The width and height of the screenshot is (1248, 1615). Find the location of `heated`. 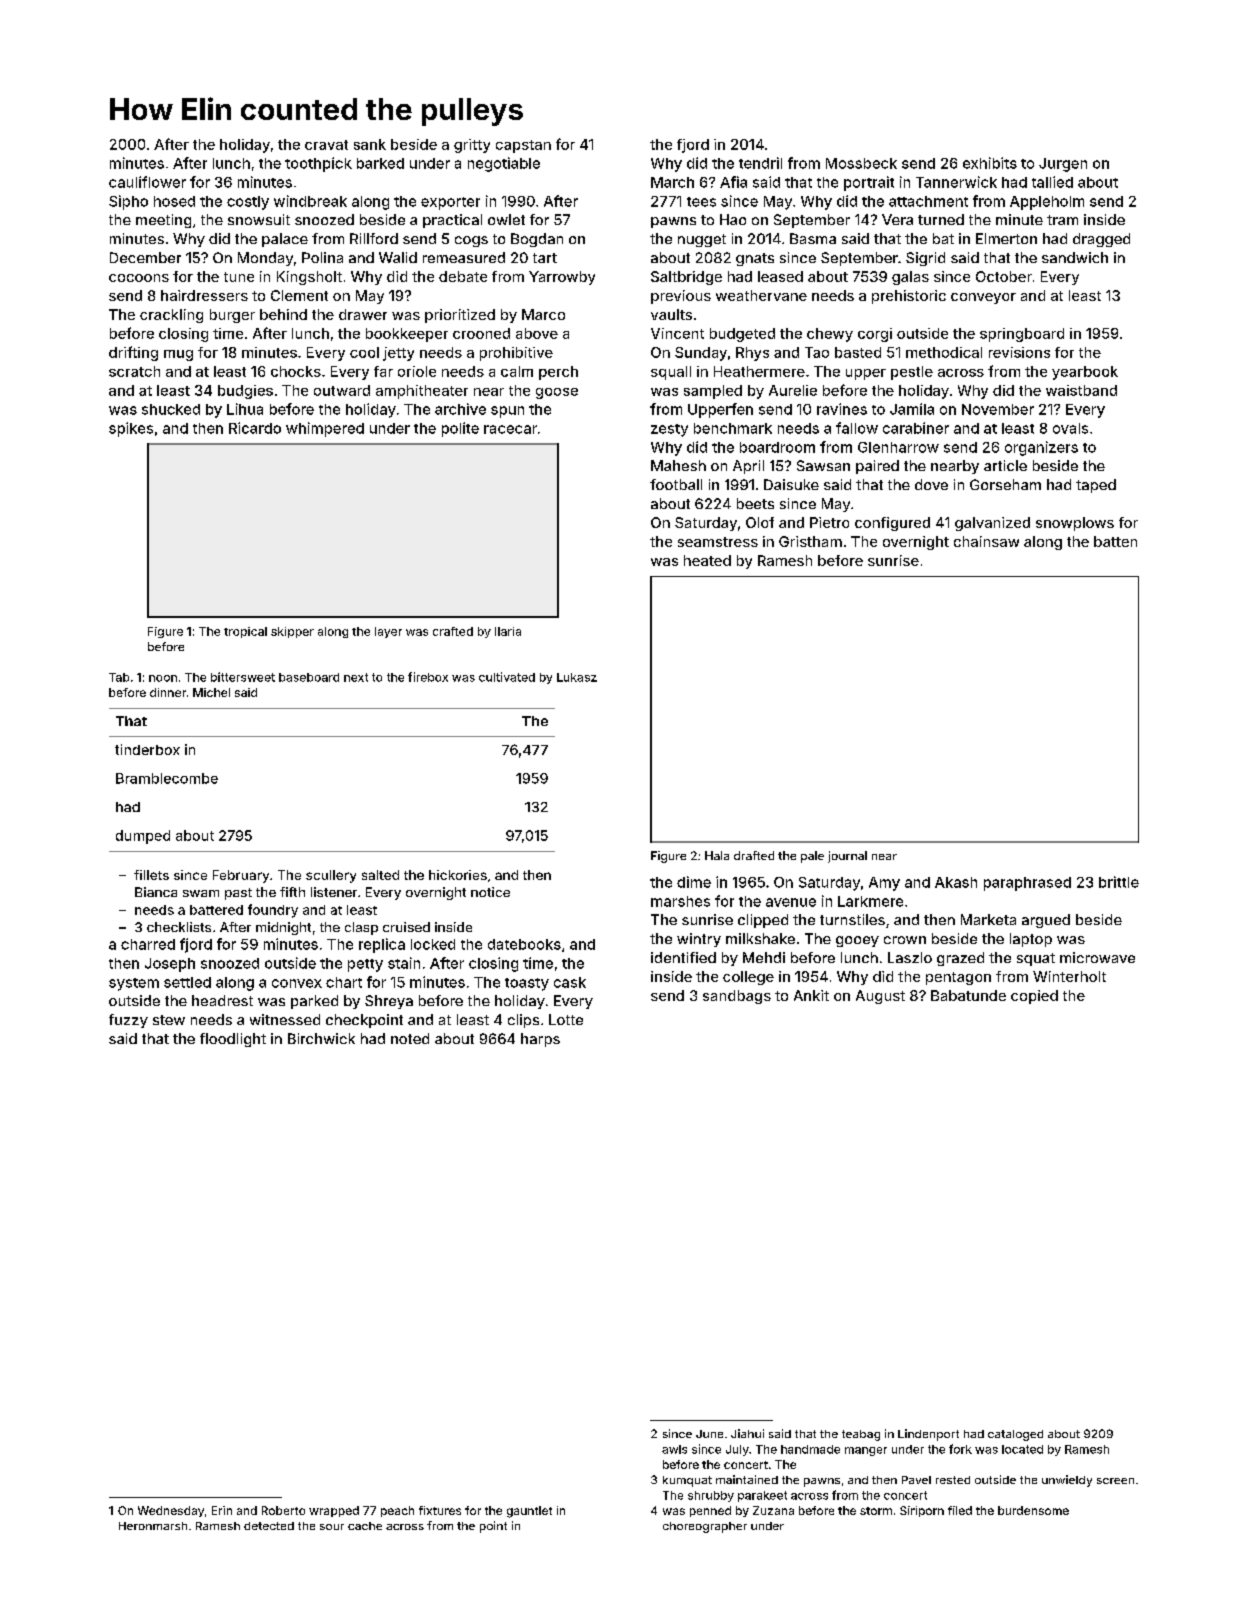

heated is located at coordinates (707, 560).
